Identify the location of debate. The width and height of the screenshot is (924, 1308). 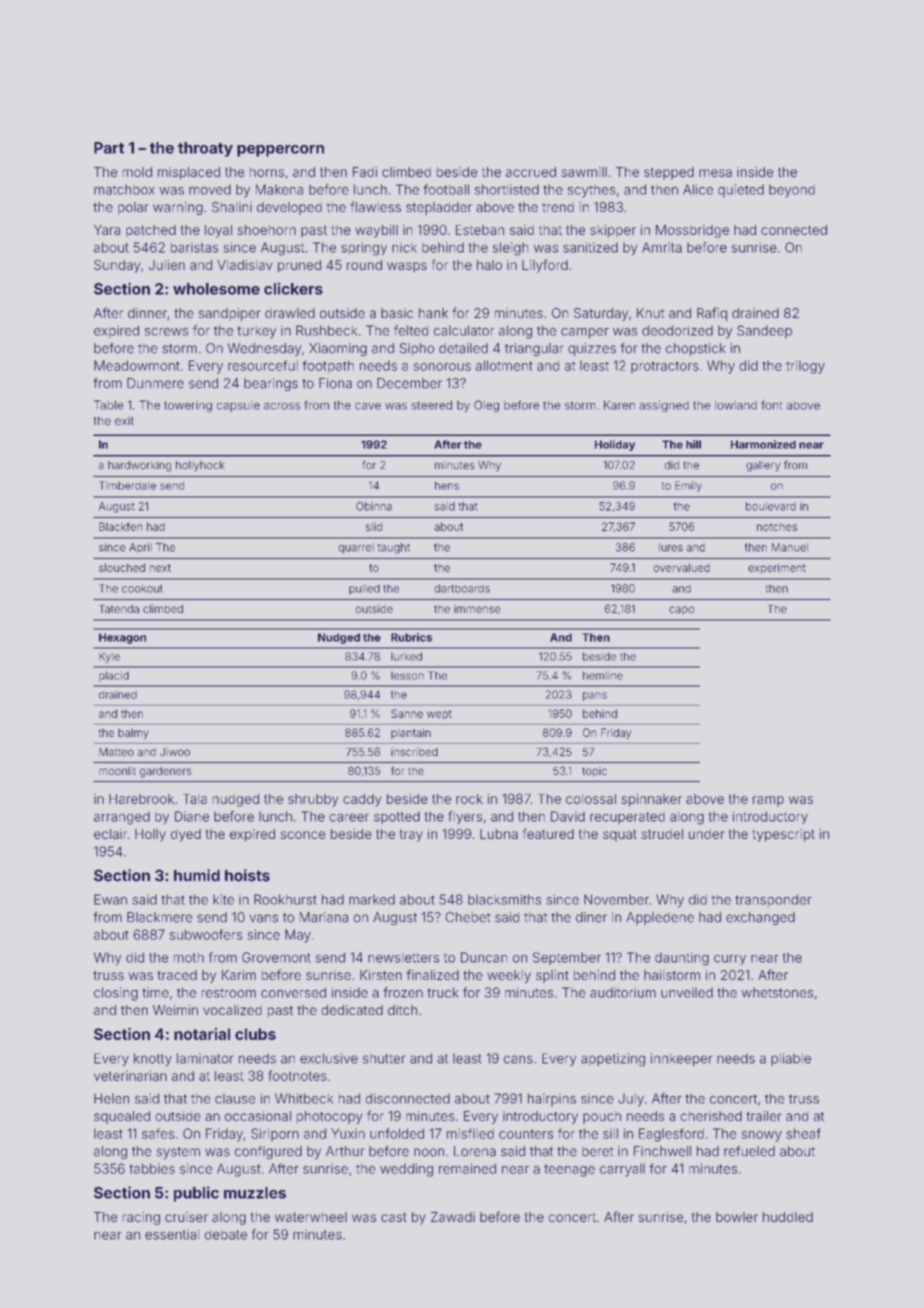
(226, 1235).
